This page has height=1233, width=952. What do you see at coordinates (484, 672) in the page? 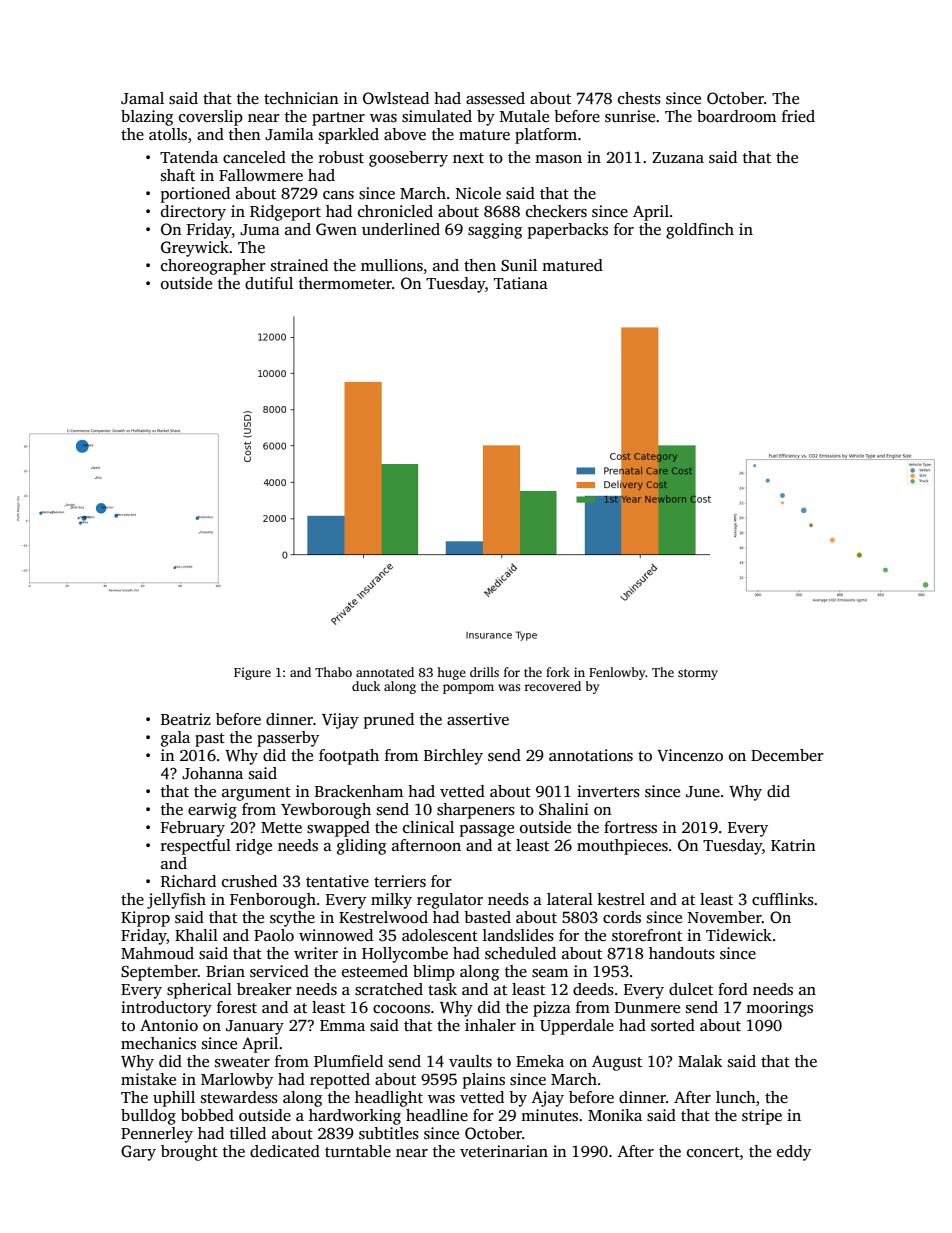
I see `drills` at bounding box center [484, 672].
